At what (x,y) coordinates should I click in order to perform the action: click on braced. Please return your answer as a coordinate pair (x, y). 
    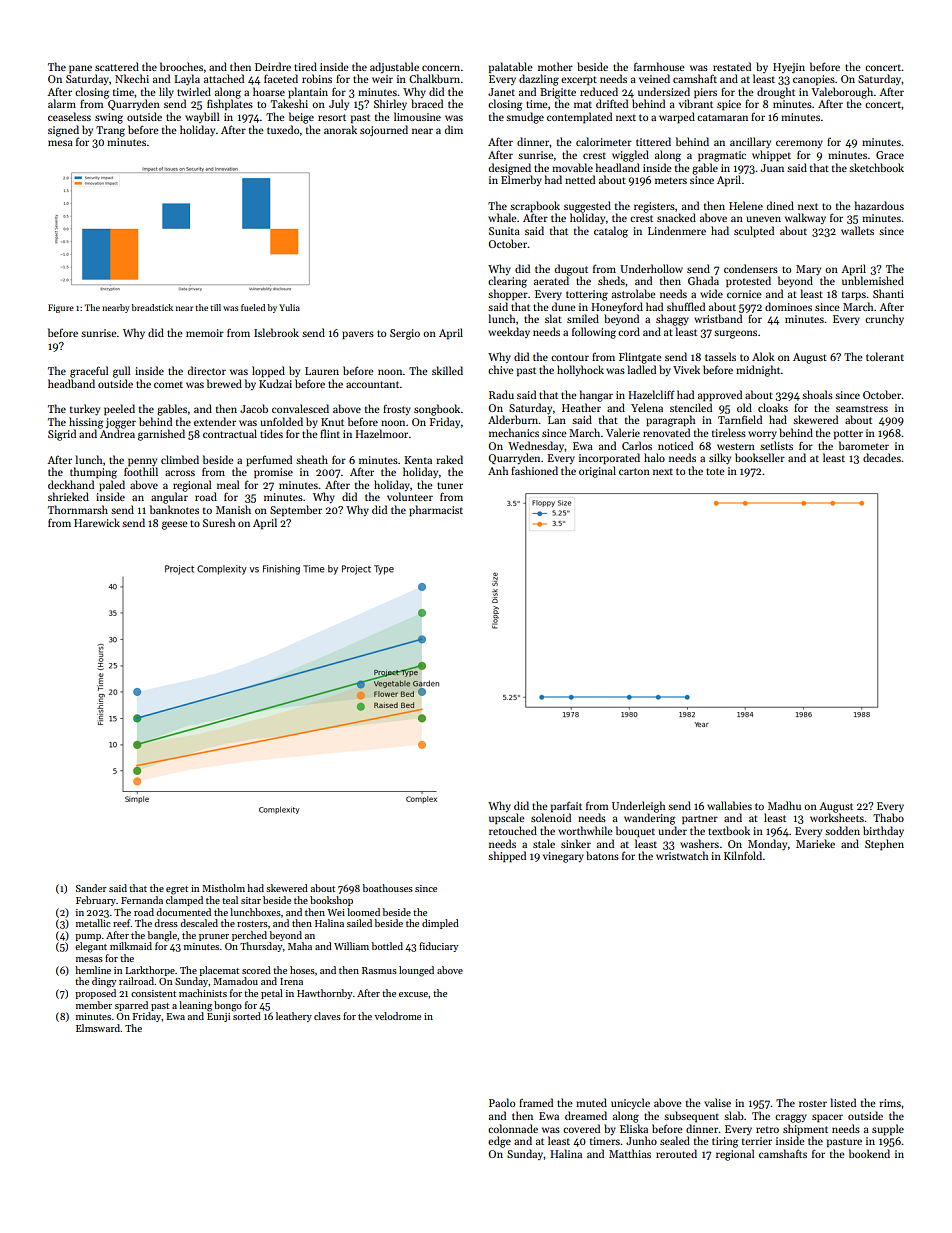
    Looking at the image, I should click on (427, 103).
